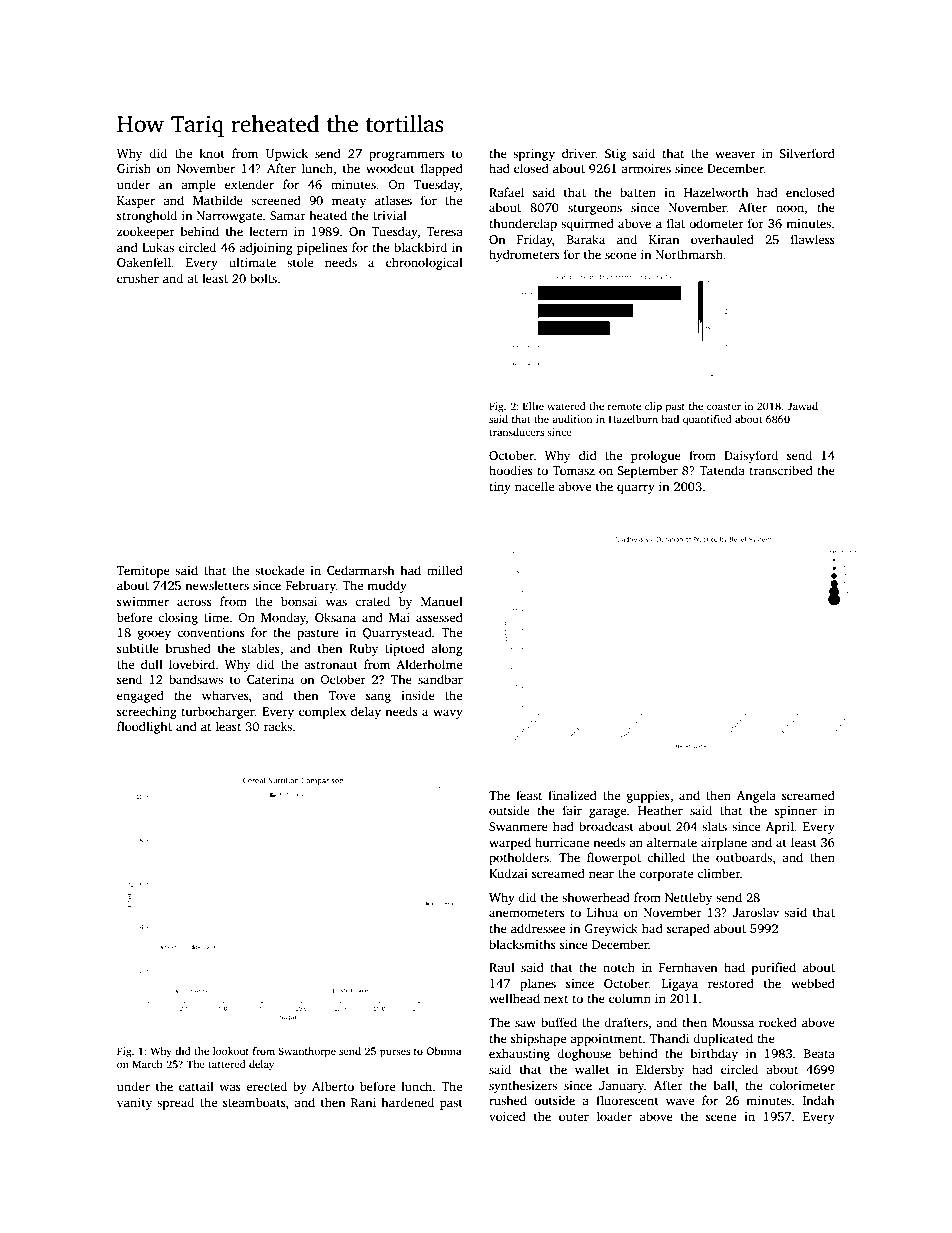 This screenshot has width=952, height=1233. Describe the element at coordinates (278, 726) in the screenshot. I see `racks` at that location.
